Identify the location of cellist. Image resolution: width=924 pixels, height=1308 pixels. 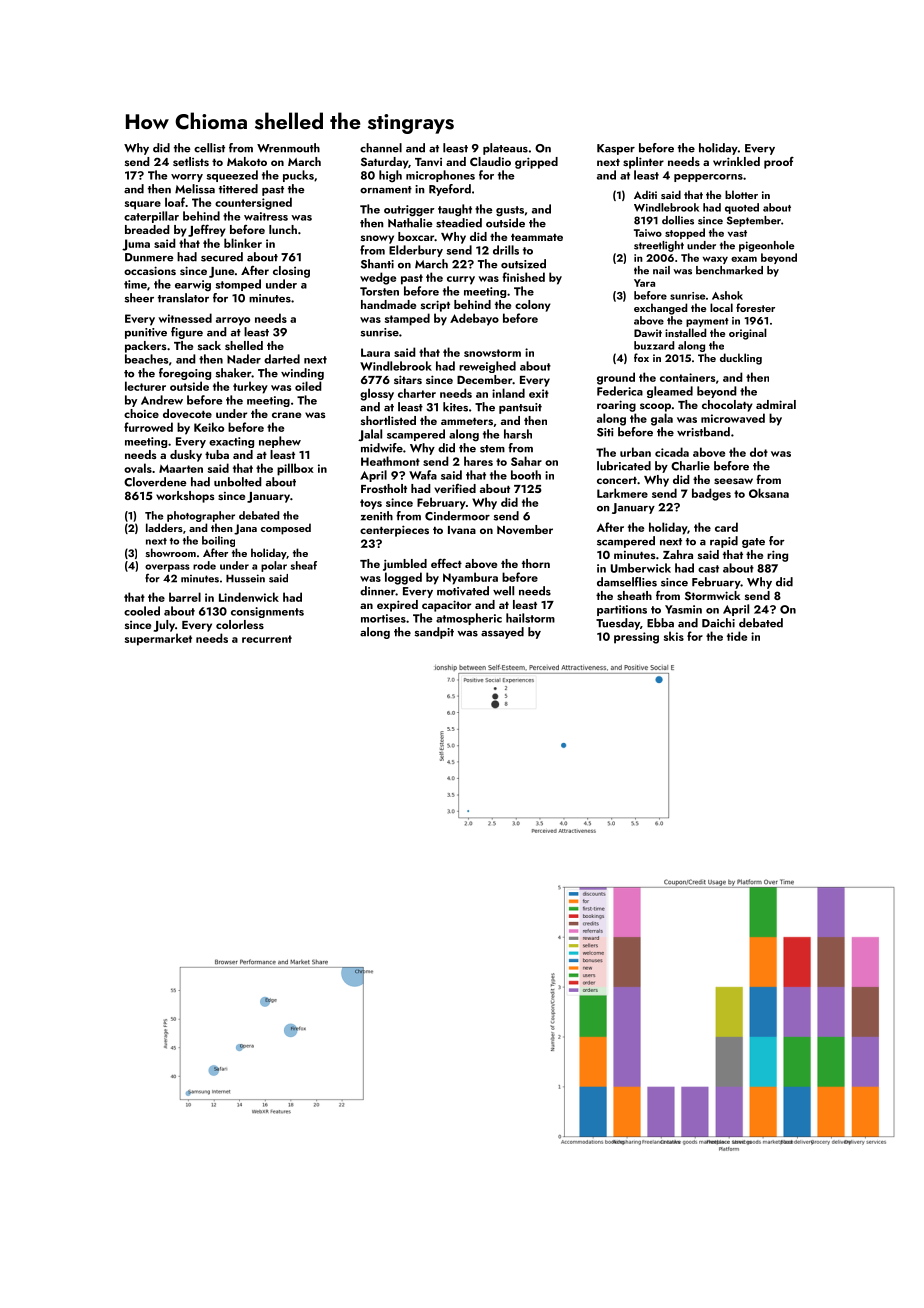
(209, 148).
